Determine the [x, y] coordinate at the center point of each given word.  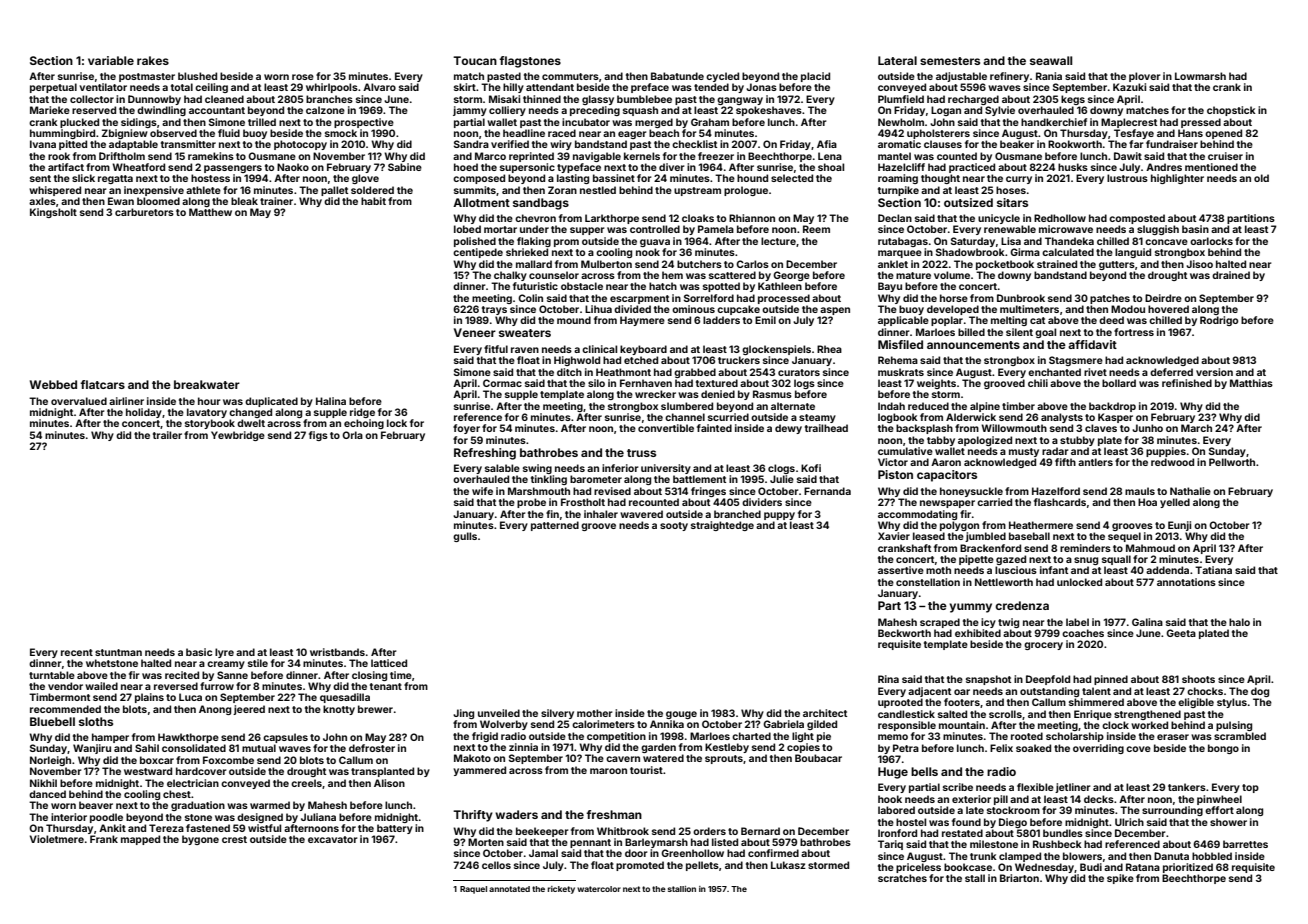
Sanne [232, 675]
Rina [888, 679]
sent [40, 178]
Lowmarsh [1200, 76]
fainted [714, 428]
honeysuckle [971, 492]
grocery [1043, 646]
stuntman [118, 652]
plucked [79, 123]
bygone [200, 840]
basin [1195, 229]
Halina [331, 401]
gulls [465, 537]
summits [475, 190]
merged [654, 123]
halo [1239, 622]
